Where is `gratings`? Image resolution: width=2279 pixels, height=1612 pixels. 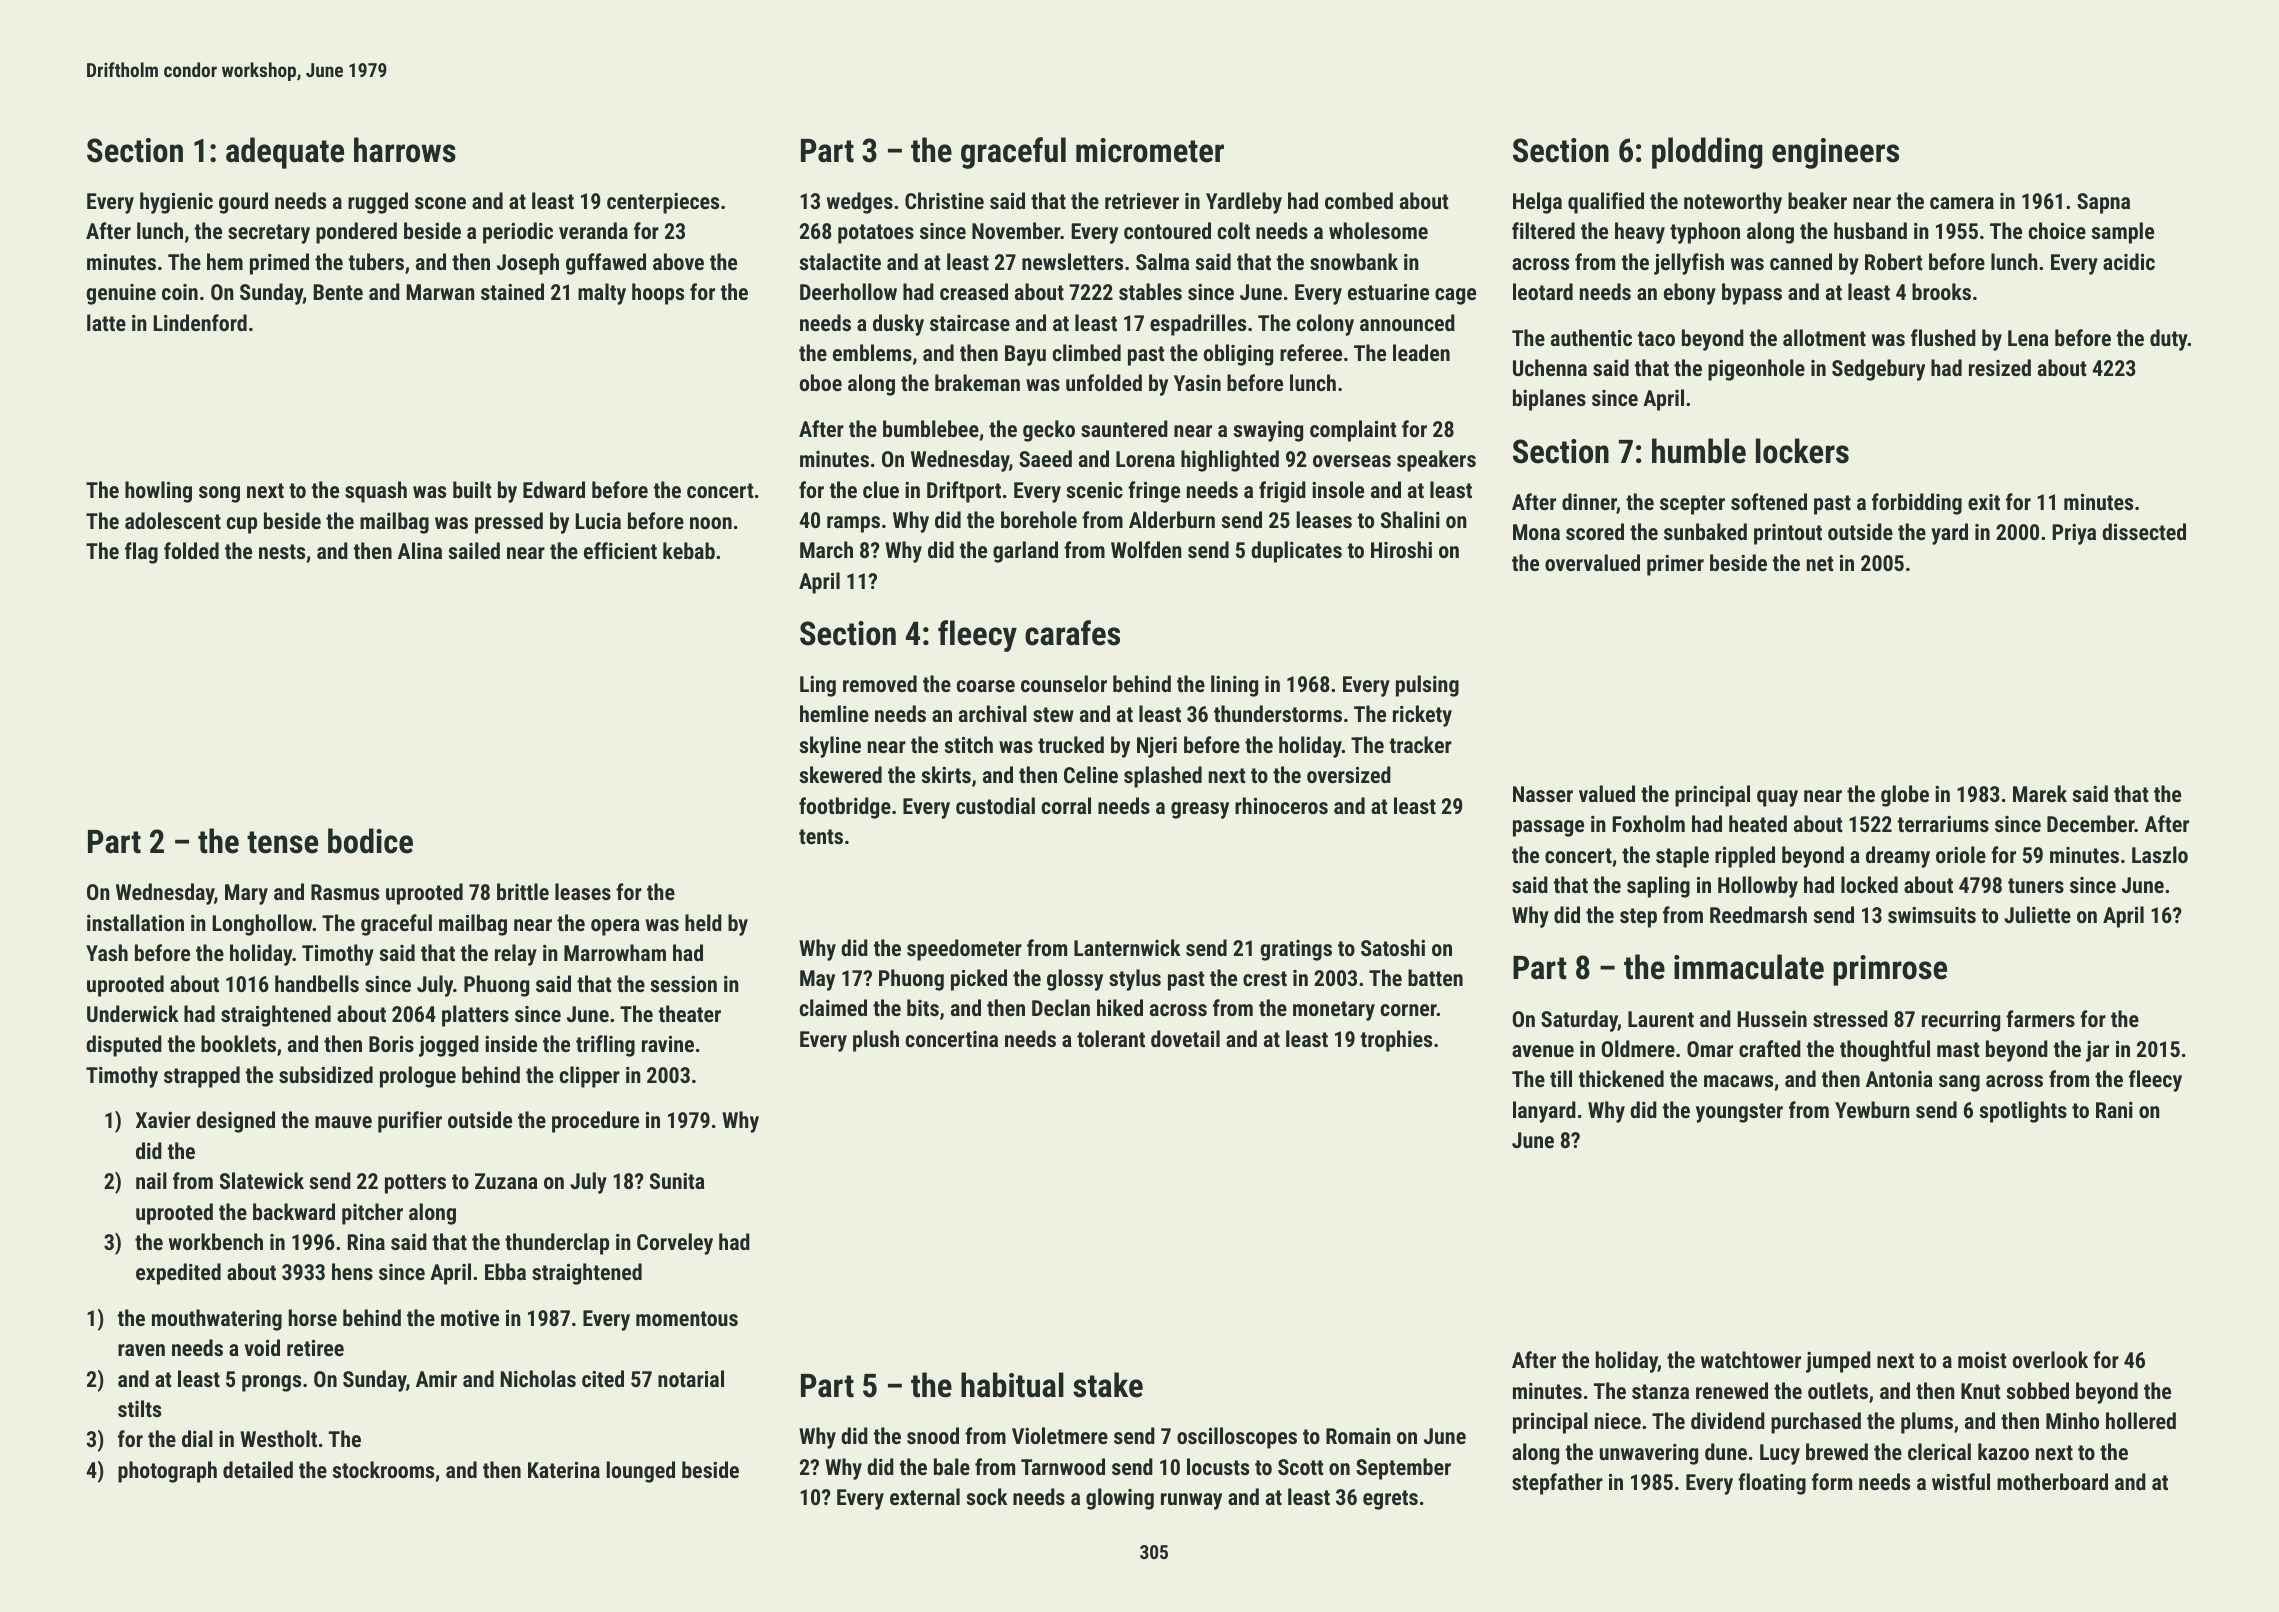 gratings is located at coordinates (1296, 950).
